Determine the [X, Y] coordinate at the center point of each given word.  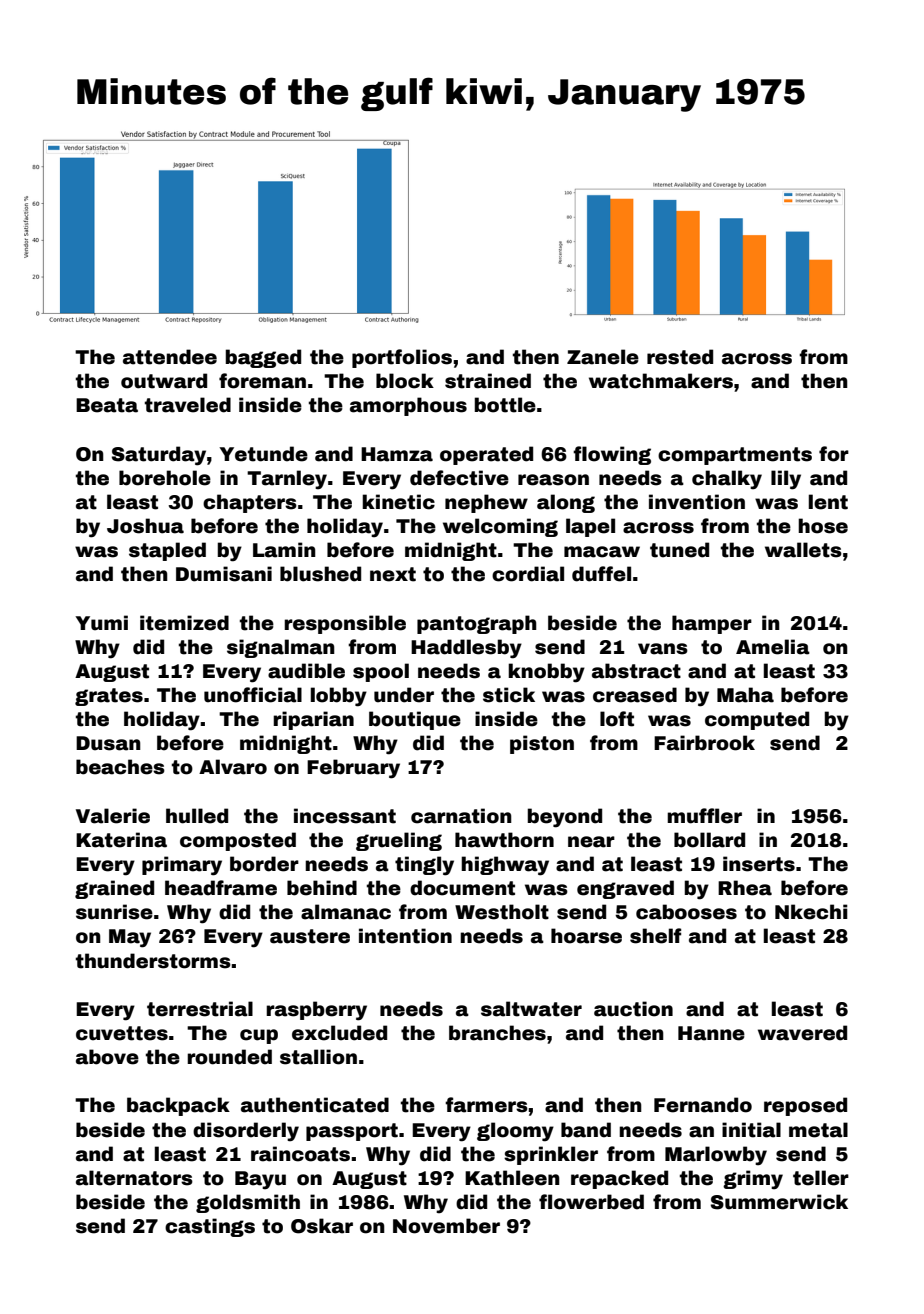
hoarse [586, 936]
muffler [704, 816]
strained [488, 381]
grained [114, 889]
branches [497, 1033]
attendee [170, 357]
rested [680, 357]
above [107, 1057]
